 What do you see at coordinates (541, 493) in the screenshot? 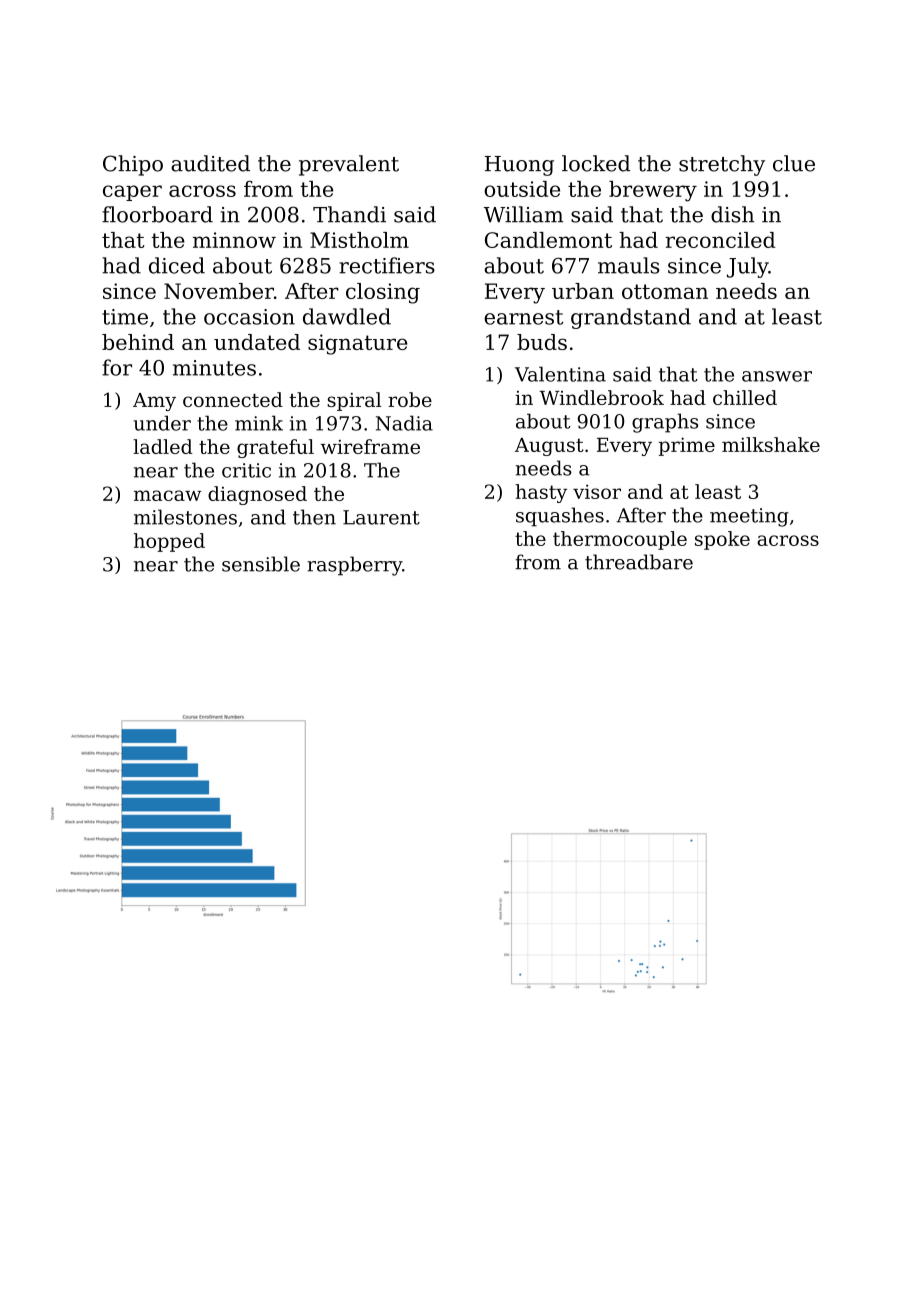
I see `hasty` at bounding box center [541, 493].
